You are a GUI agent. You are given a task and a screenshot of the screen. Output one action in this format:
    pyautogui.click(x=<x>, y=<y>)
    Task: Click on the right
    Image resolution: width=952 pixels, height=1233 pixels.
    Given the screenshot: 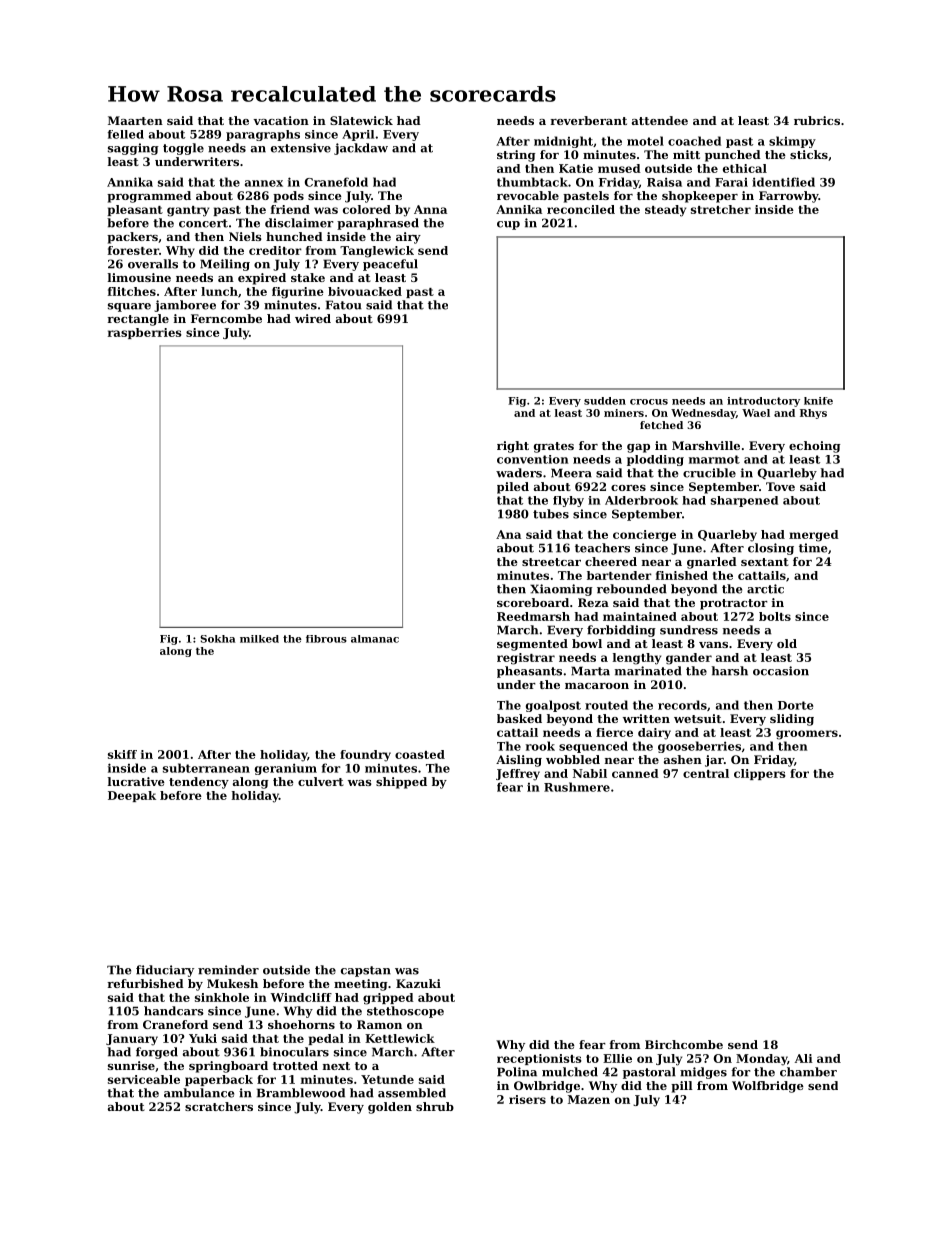 What is the action you would take?
    pyautogui.click(x=513, y=447)
